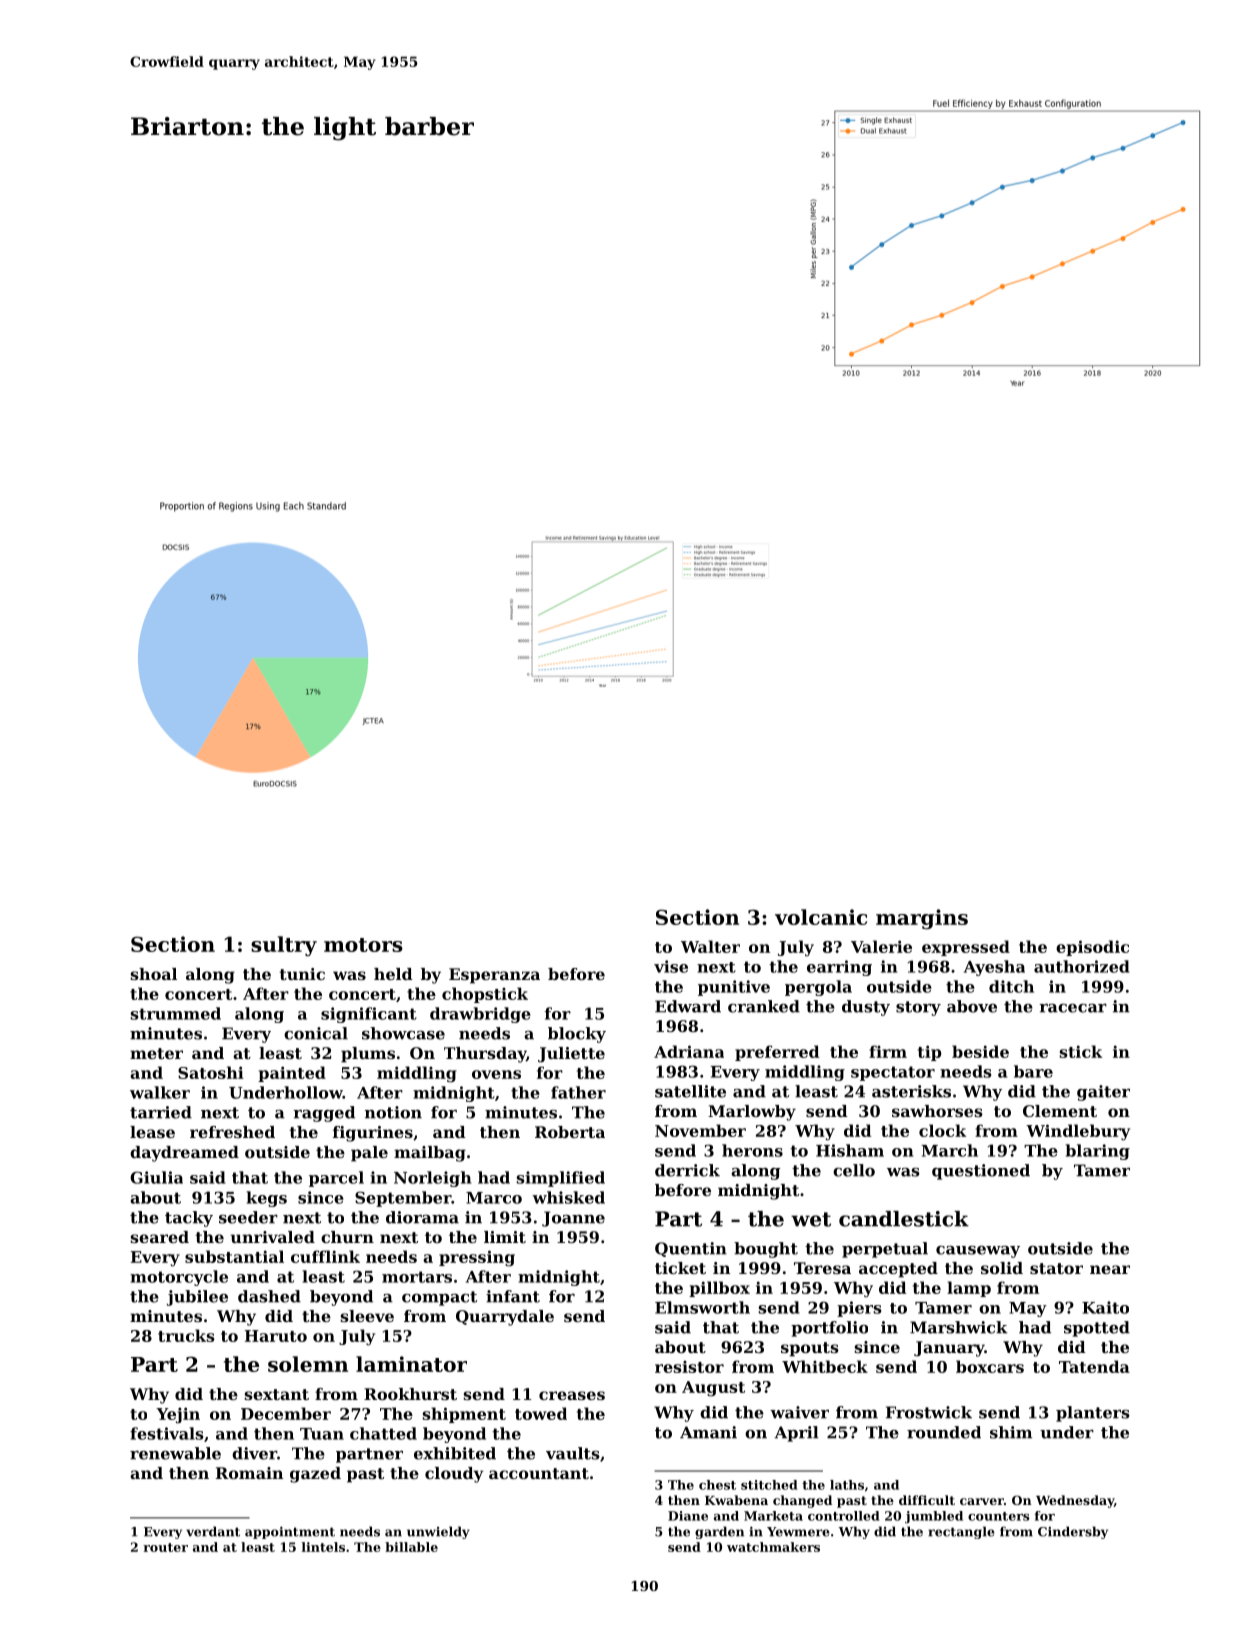 Image resolution: width=1260 pixels, height=1630 pixels. Describe the element at coordinates (1073, 1532) in the screenshot. I see `Cindersby` at that location.
